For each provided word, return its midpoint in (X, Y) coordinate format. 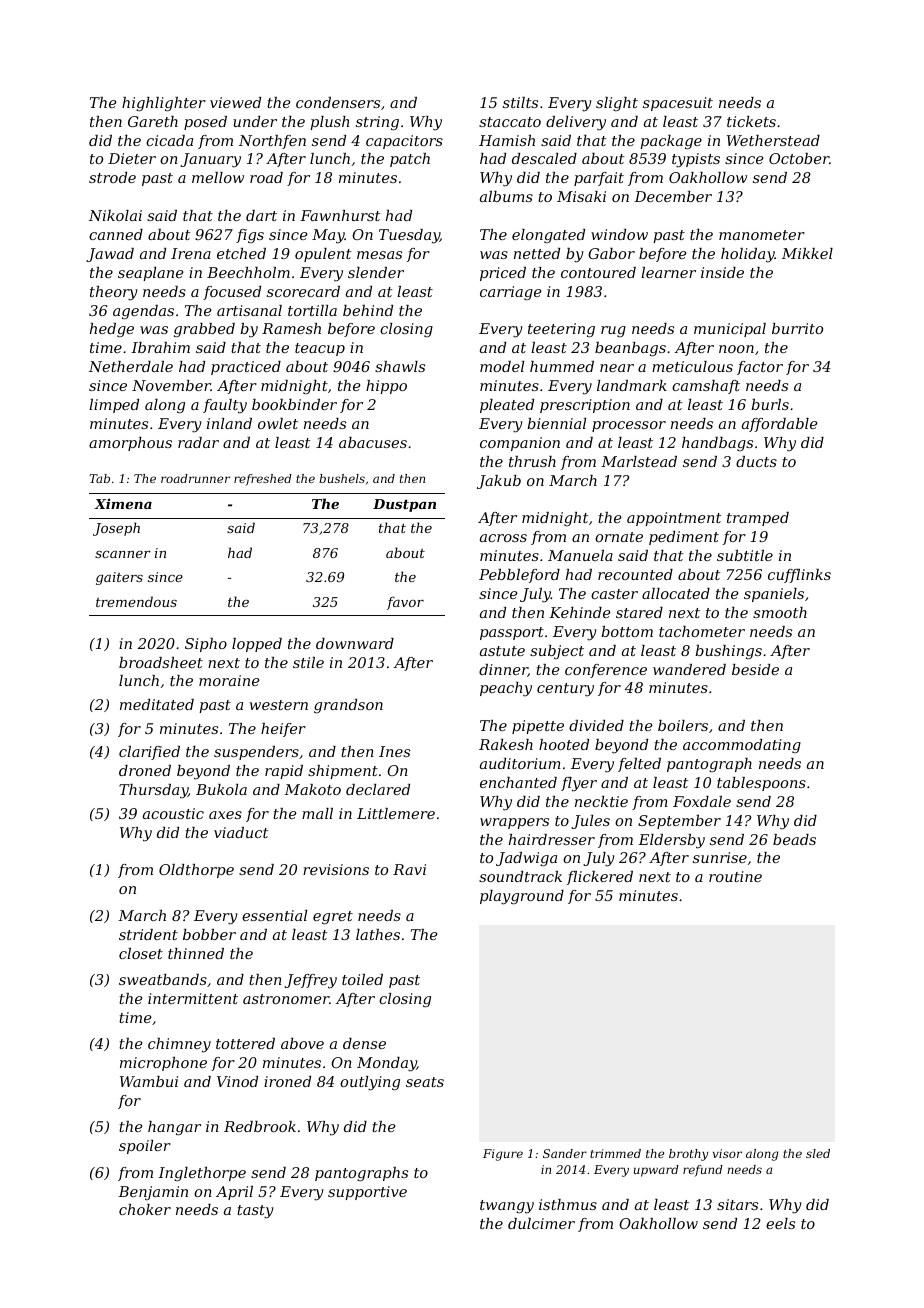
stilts (520, 102)
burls (770, 404)
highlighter (164, 104)
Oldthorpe (196, 871)
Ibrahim (160, 347)
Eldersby (671, 841)
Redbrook (260, 1126)
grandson (348, 706)
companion (520, 444)
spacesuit (678, 104)
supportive (367, 1193)
